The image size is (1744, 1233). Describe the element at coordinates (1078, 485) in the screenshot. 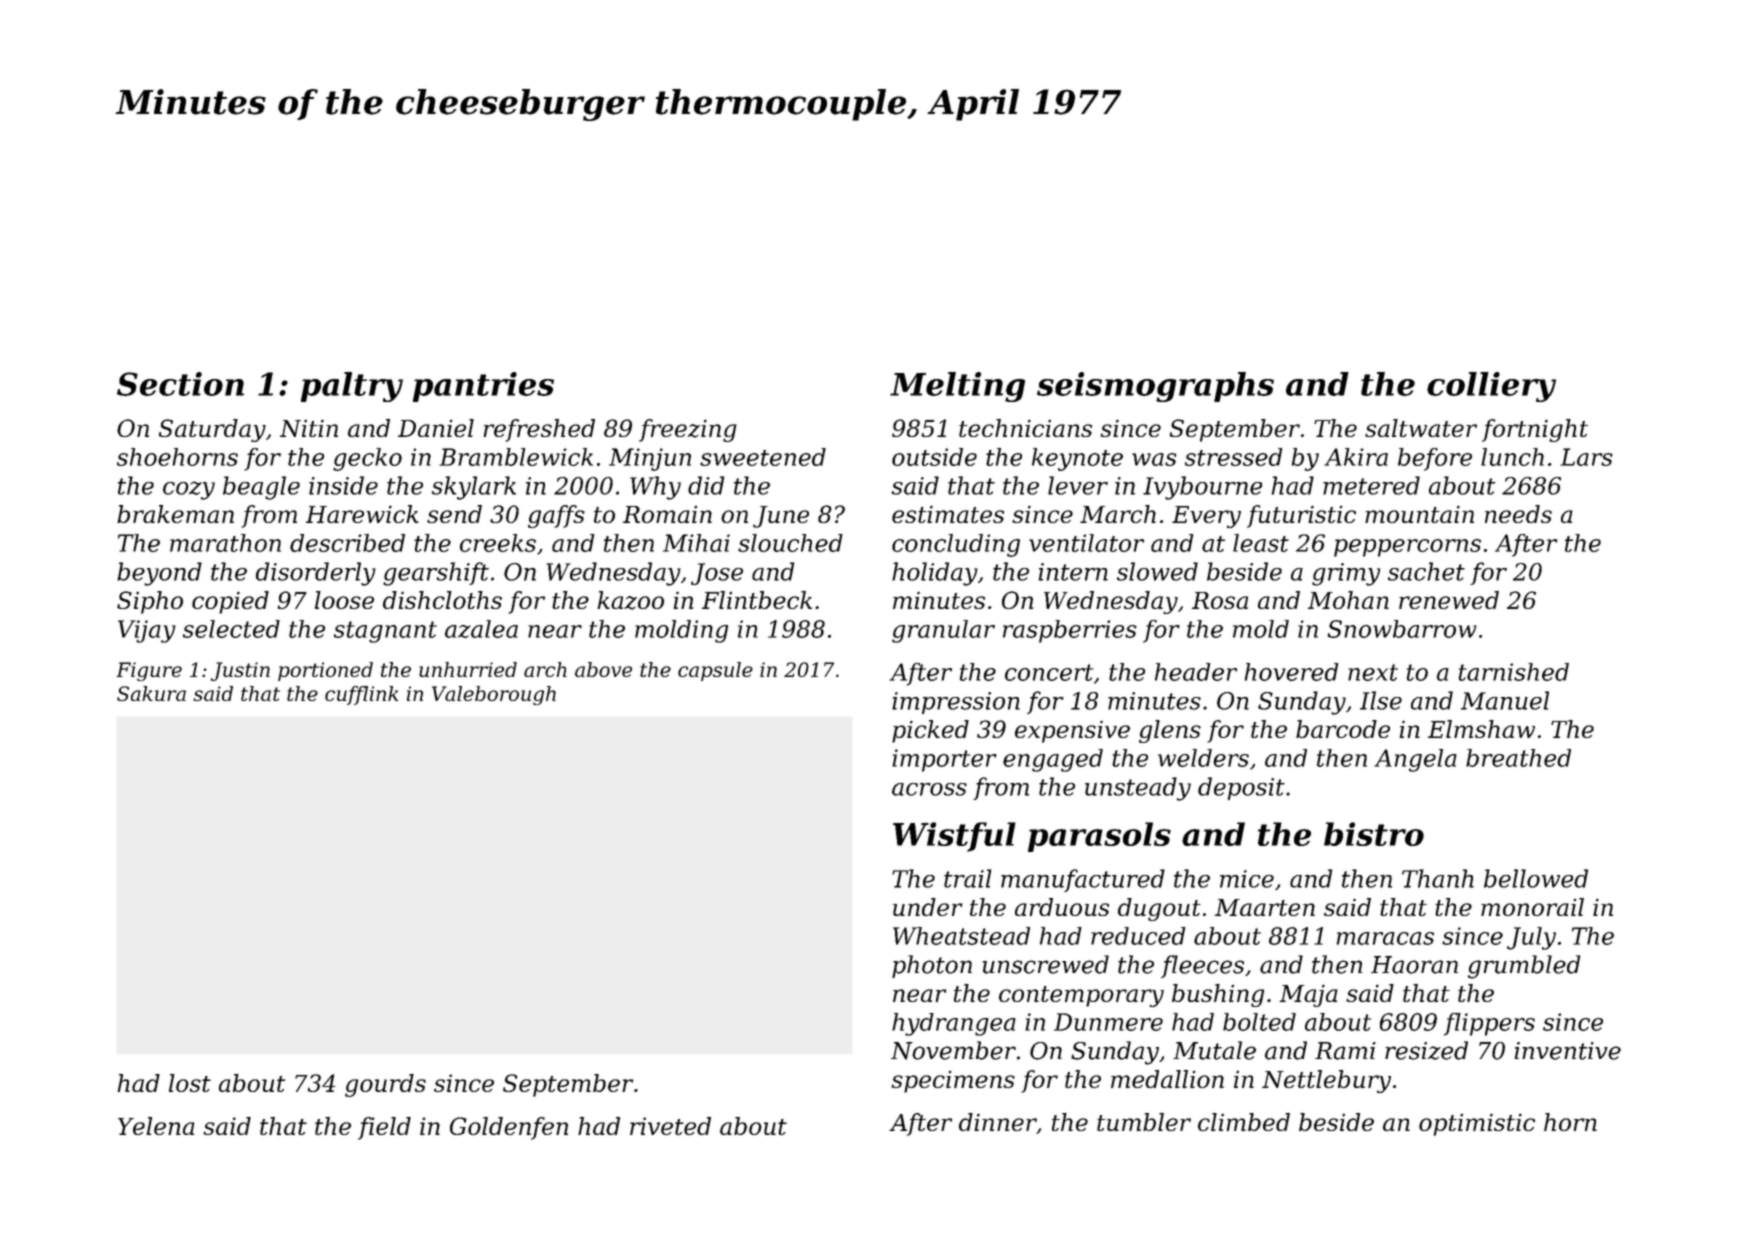

I see `lever` at that location.
